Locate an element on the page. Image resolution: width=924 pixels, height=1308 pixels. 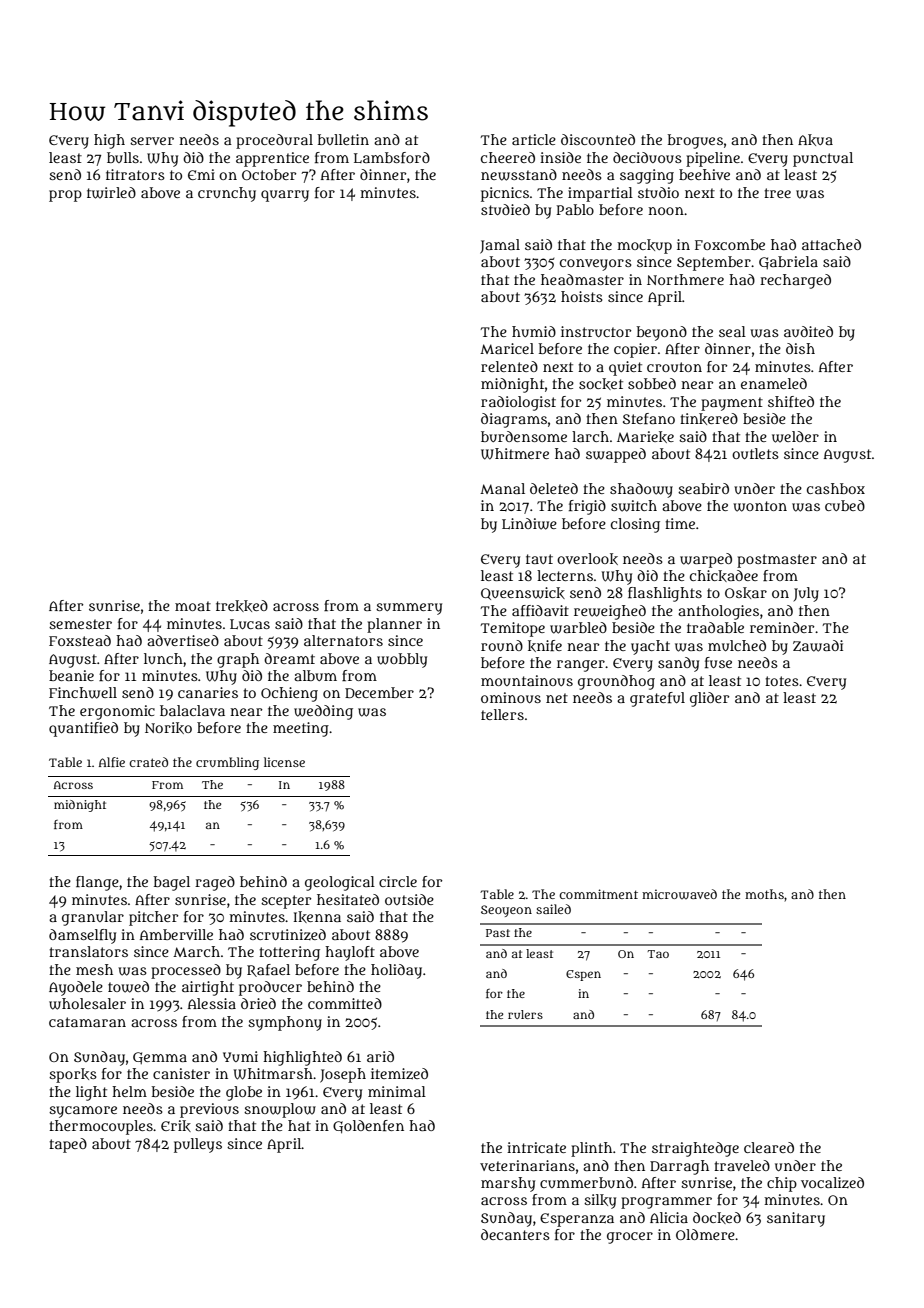
crunchy is located at coordinates (227, 194).
